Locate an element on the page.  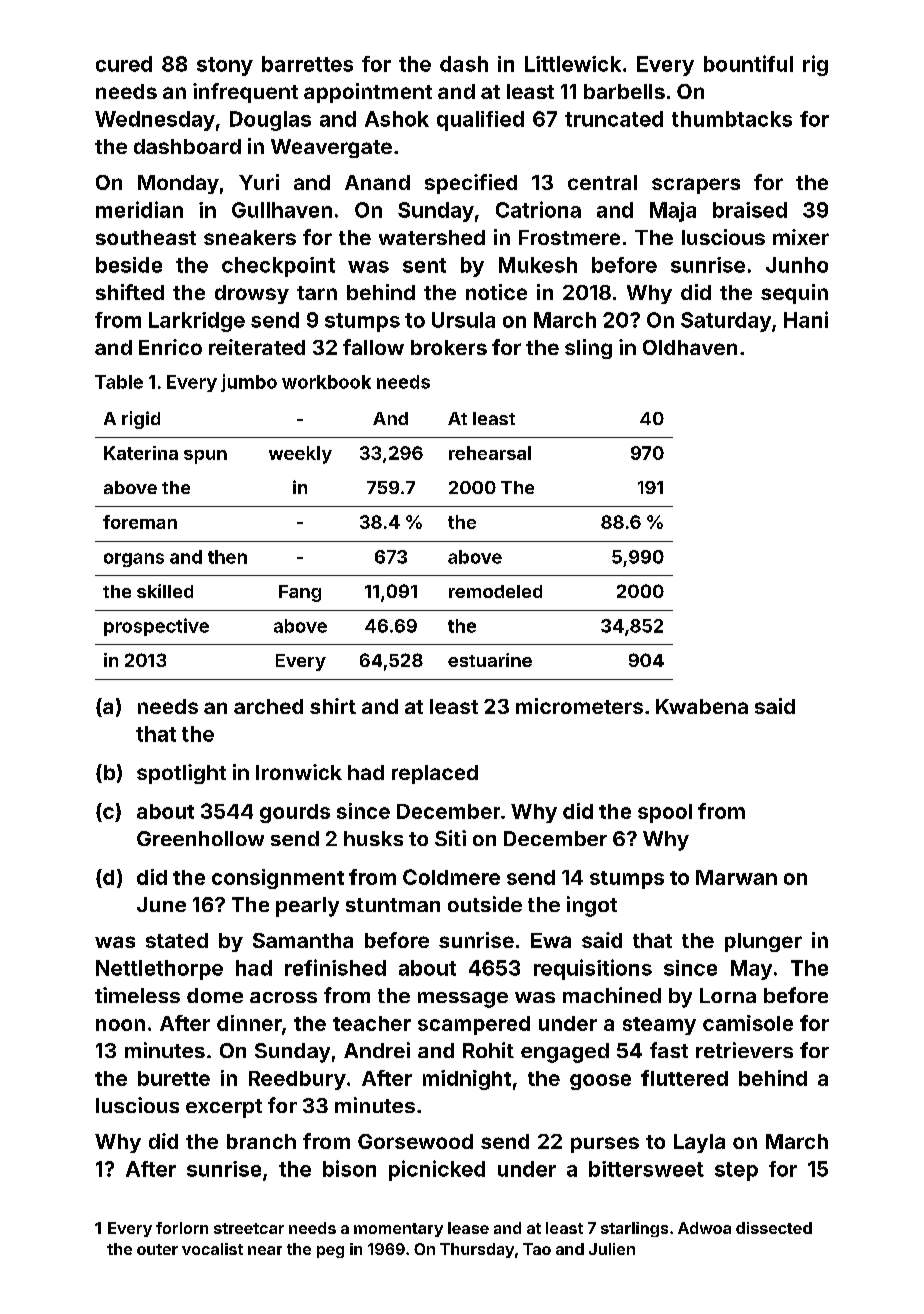
fallow is located at coordinates (373, 347).
